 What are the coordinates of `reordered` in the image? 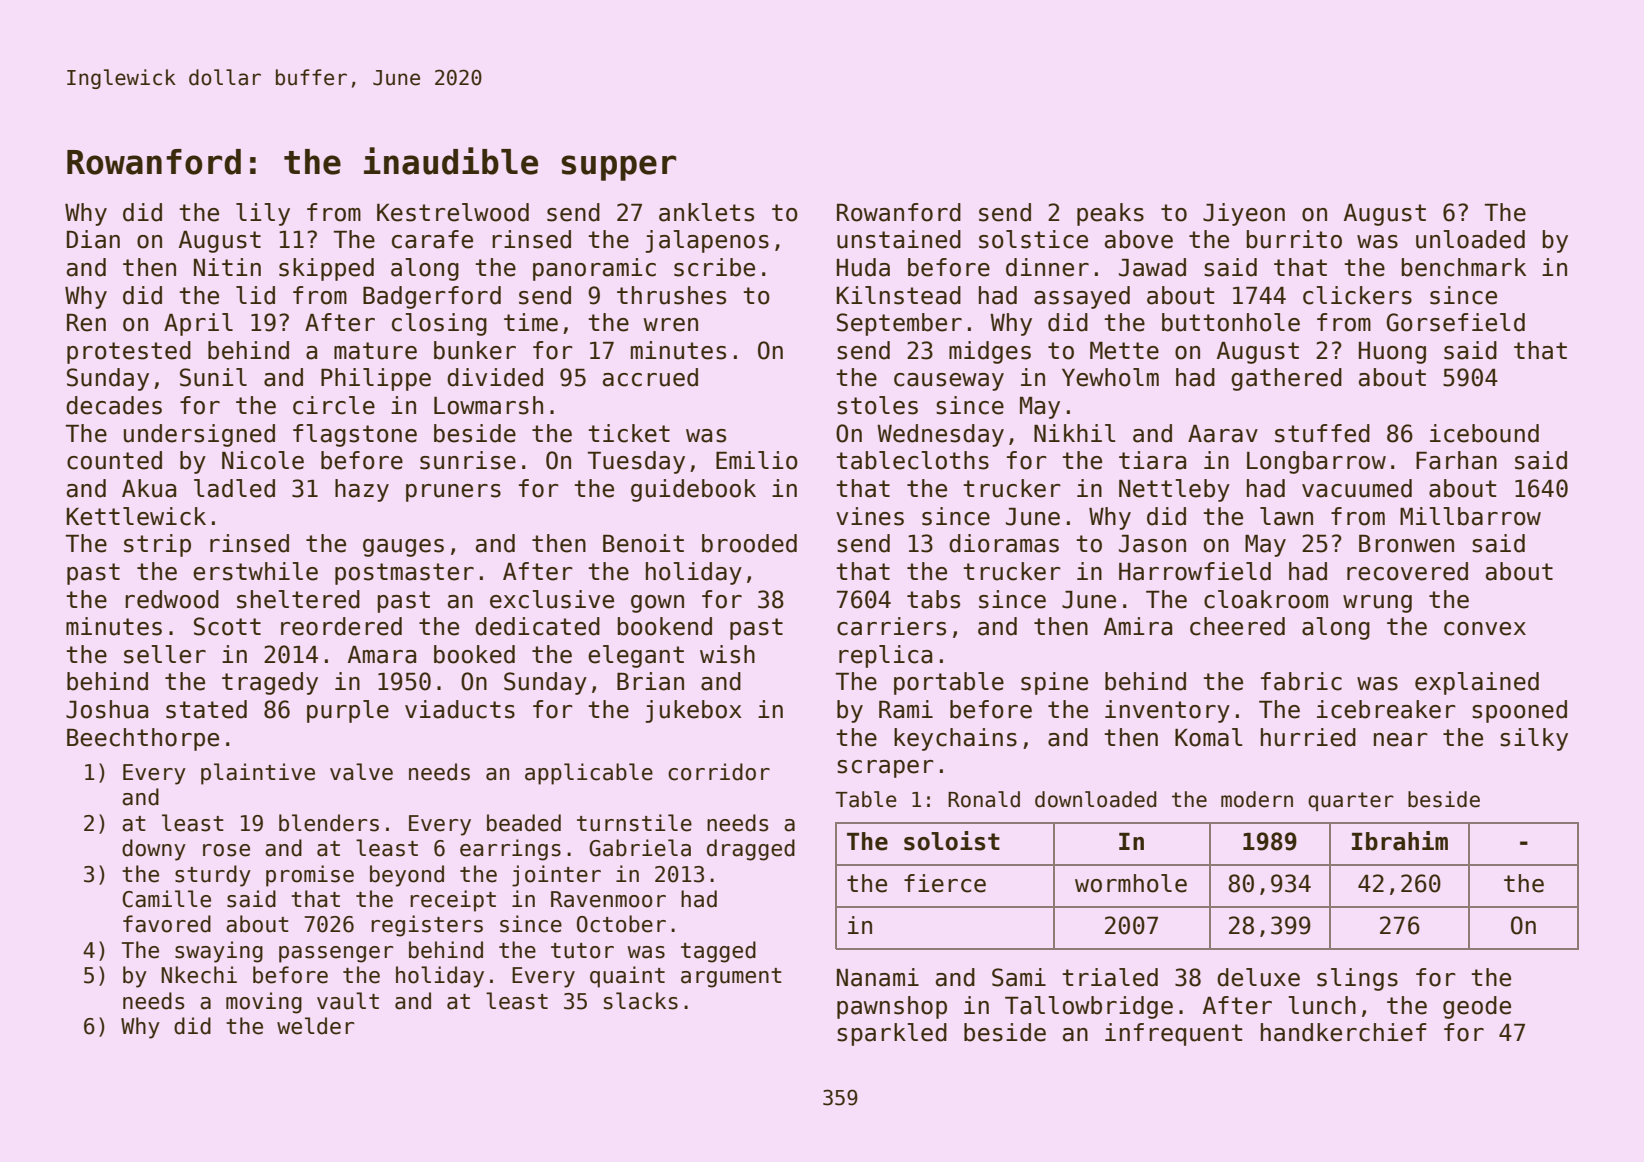 It's located at (341, 626).
